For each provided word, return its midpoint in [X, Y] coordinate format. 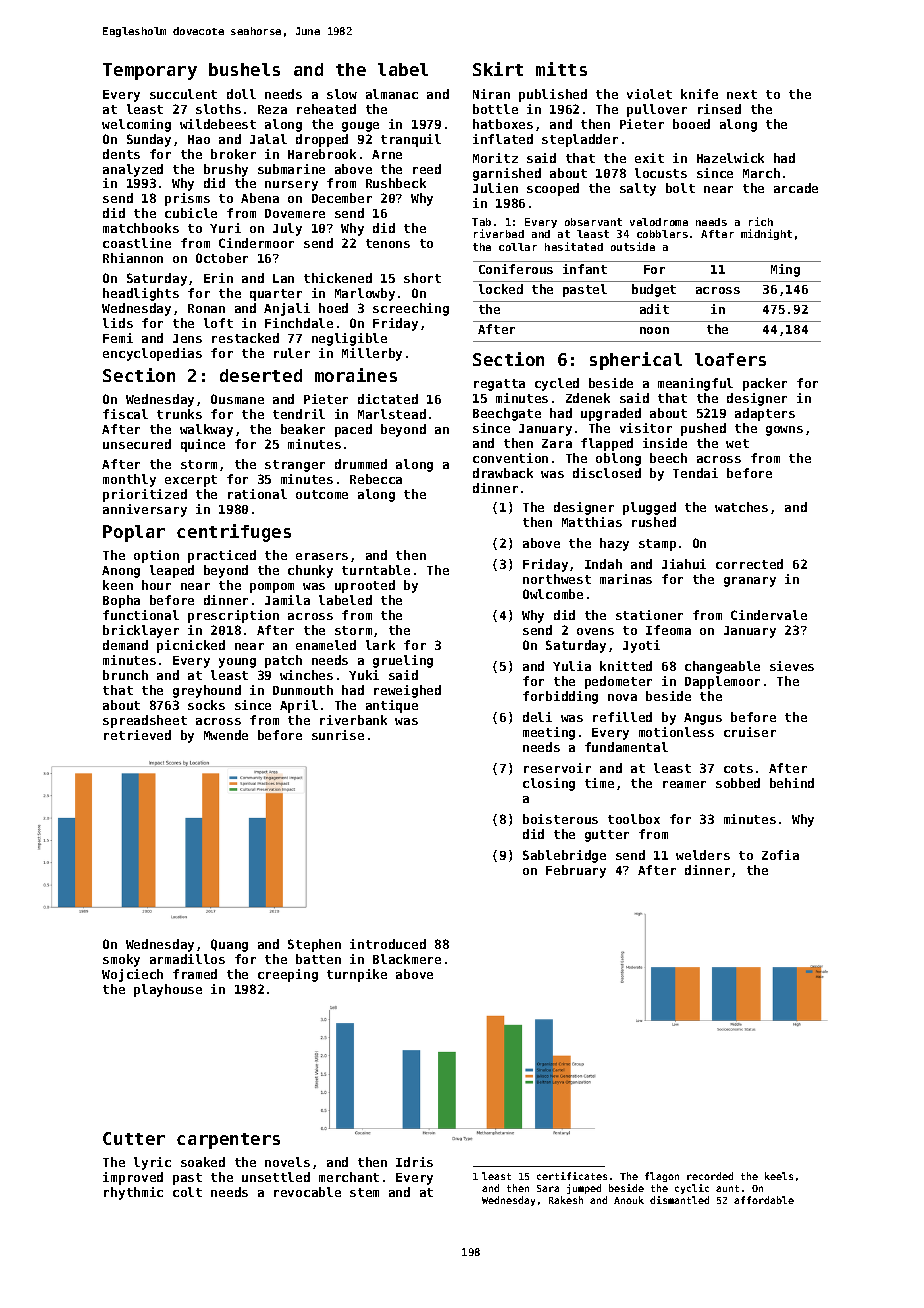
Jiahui [684, 564]
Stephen [314, 945]
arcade [796, 188]
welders [703, 855]
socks [206, 705]
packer [765, 384]
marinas [626, 579]
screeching [411, 309]
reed [427, 169]
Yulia [572, 666]
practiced [222, 556]
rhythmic [133, 1193]
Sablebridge [564, 856]
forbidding [560, 697]
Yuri [225, 228]
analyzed [133, 170]
